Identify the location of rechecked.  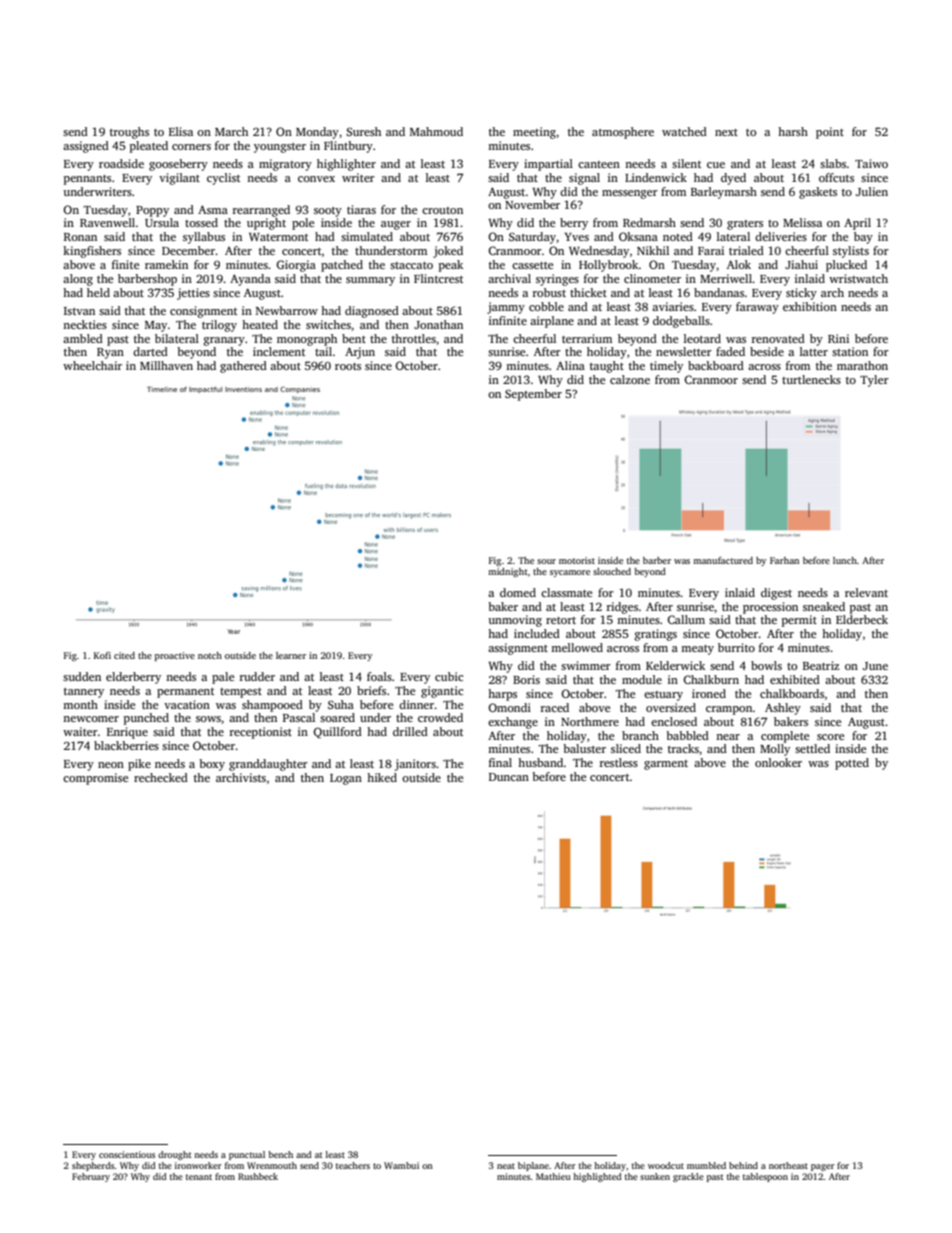
(161, 777).
